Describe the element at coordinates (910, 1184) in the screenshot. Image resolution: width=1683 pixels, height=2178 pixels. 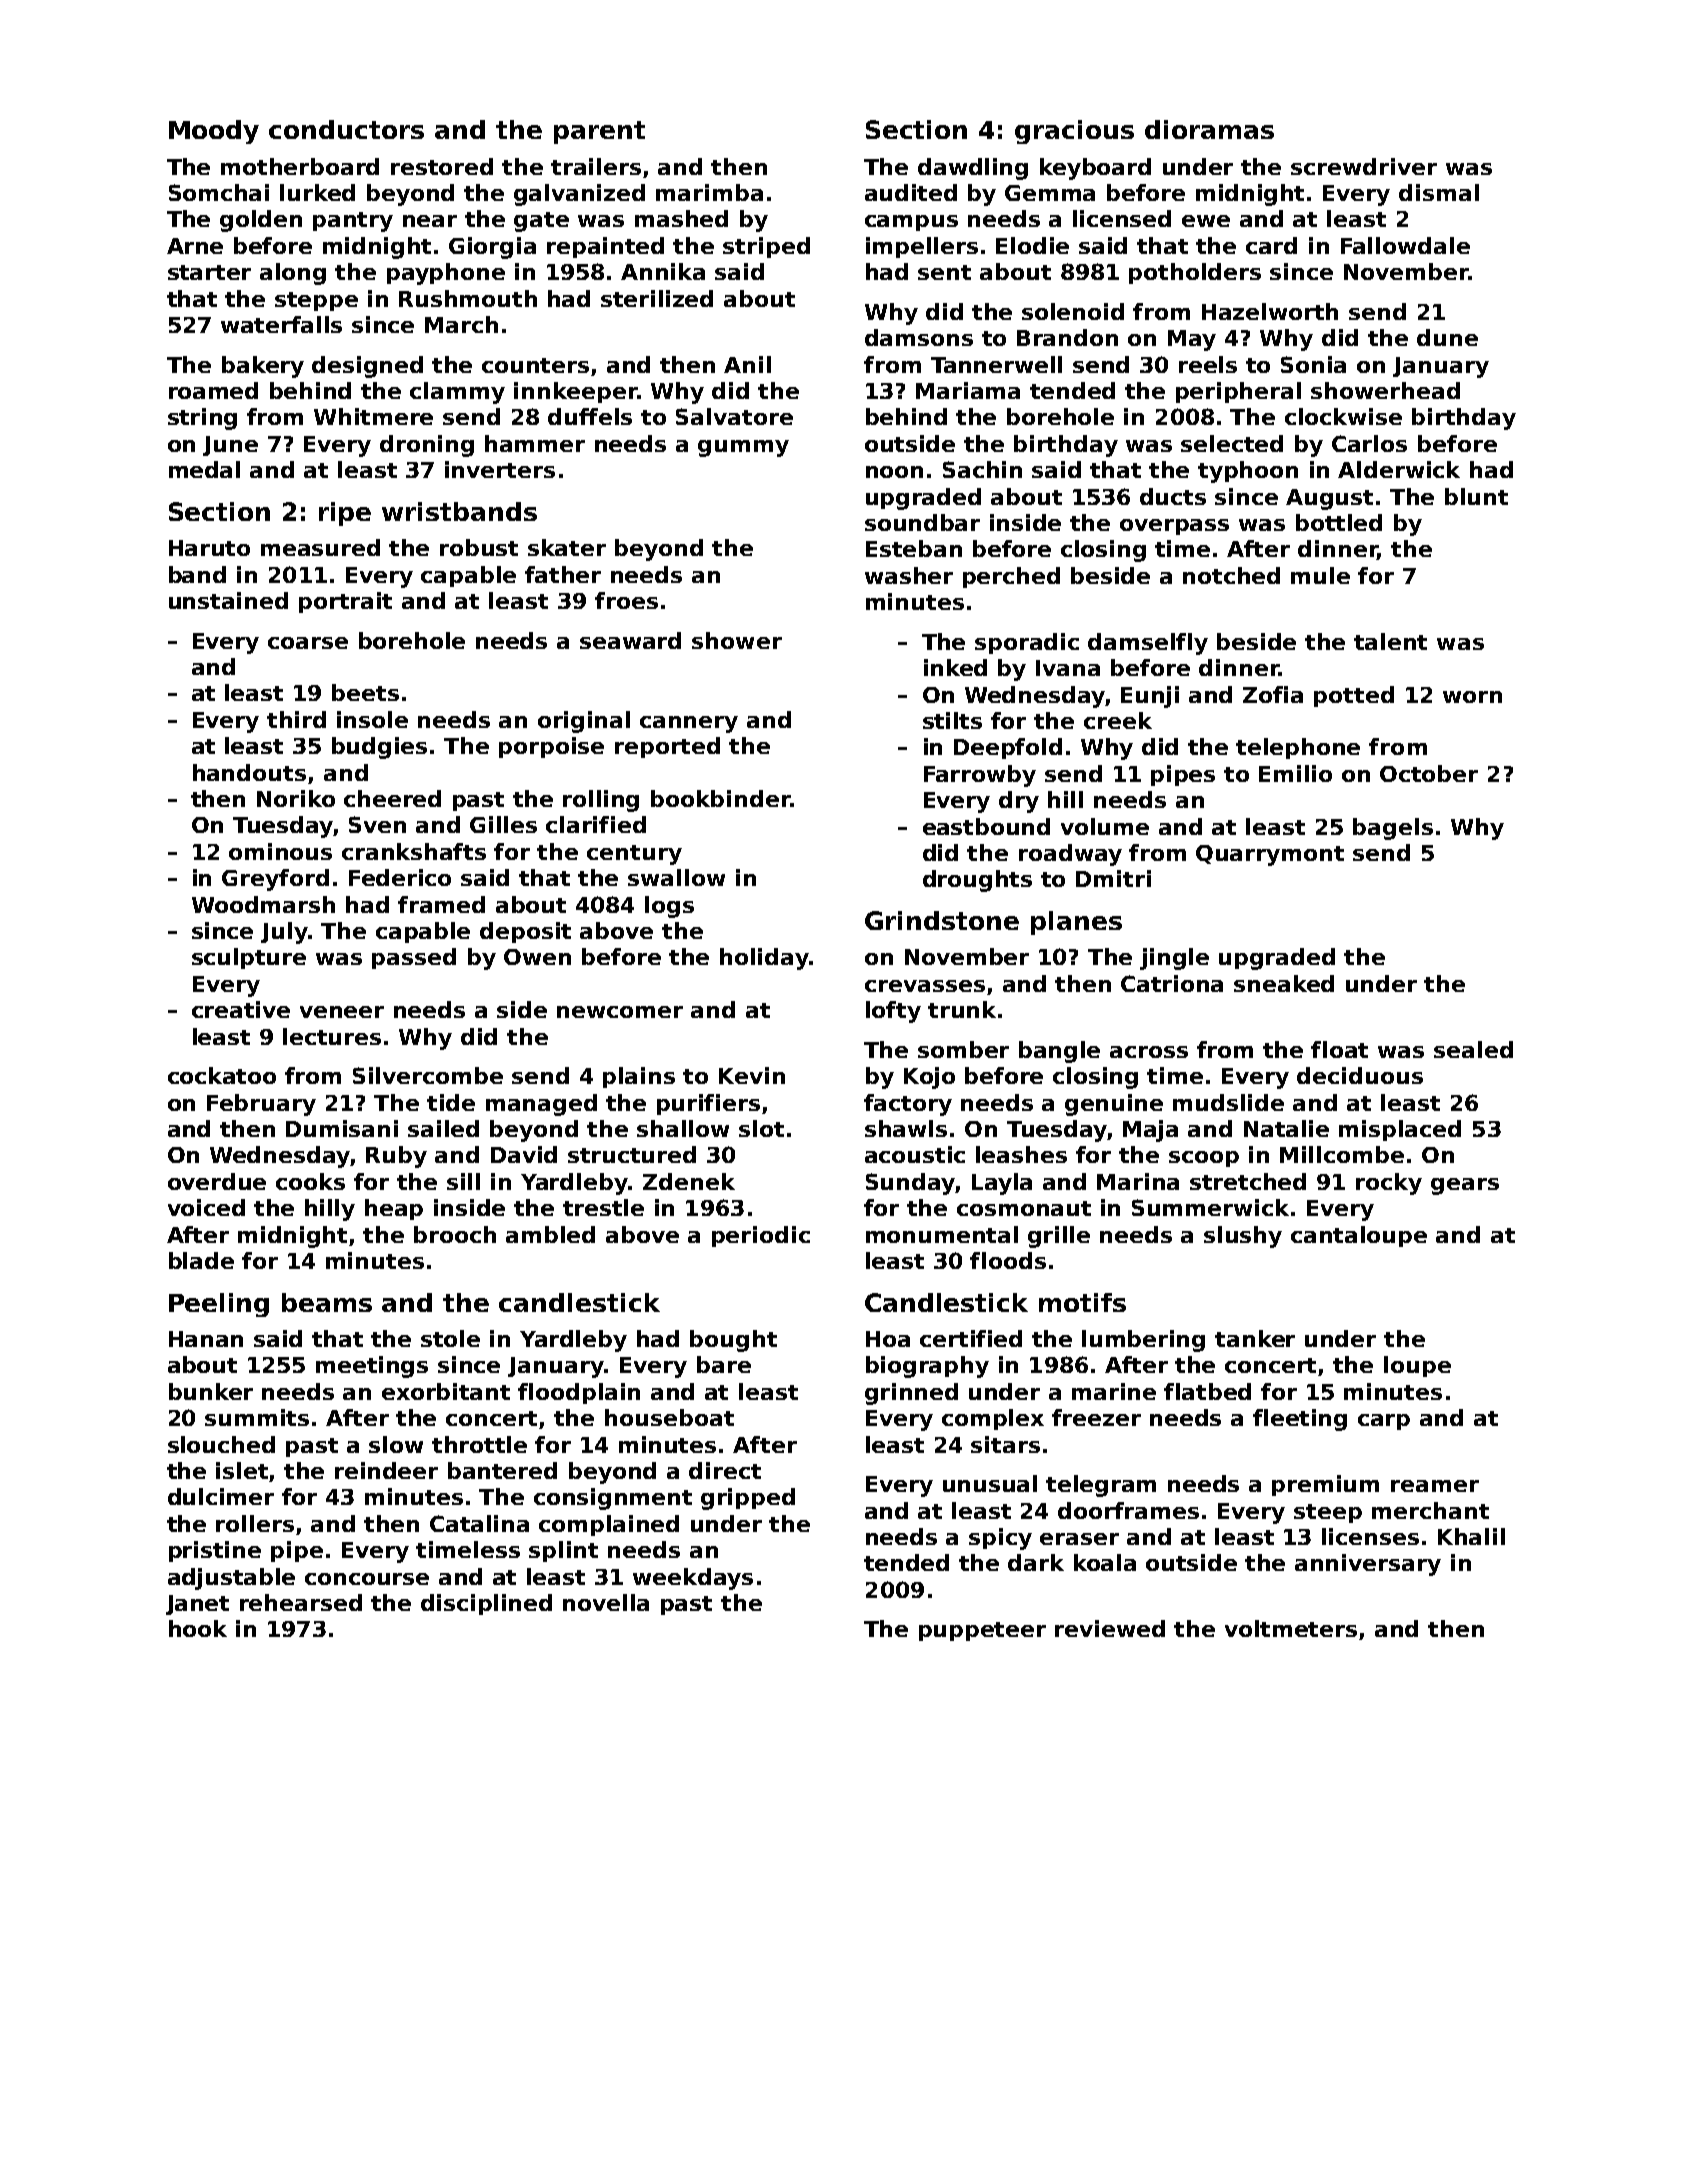
I see `Sunday` at that location.
